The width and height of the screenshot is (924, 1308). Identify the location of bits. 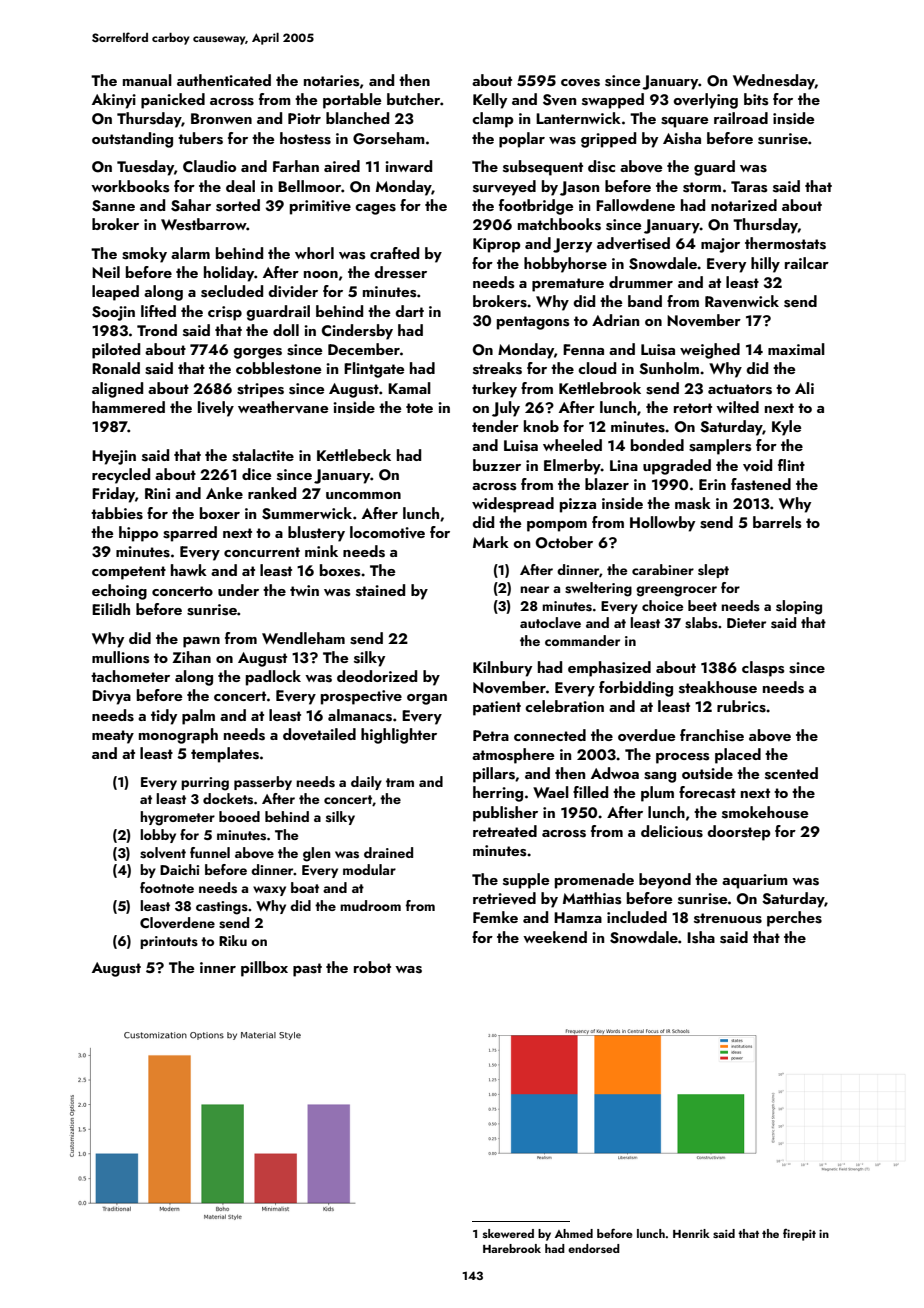
(756, 99).
